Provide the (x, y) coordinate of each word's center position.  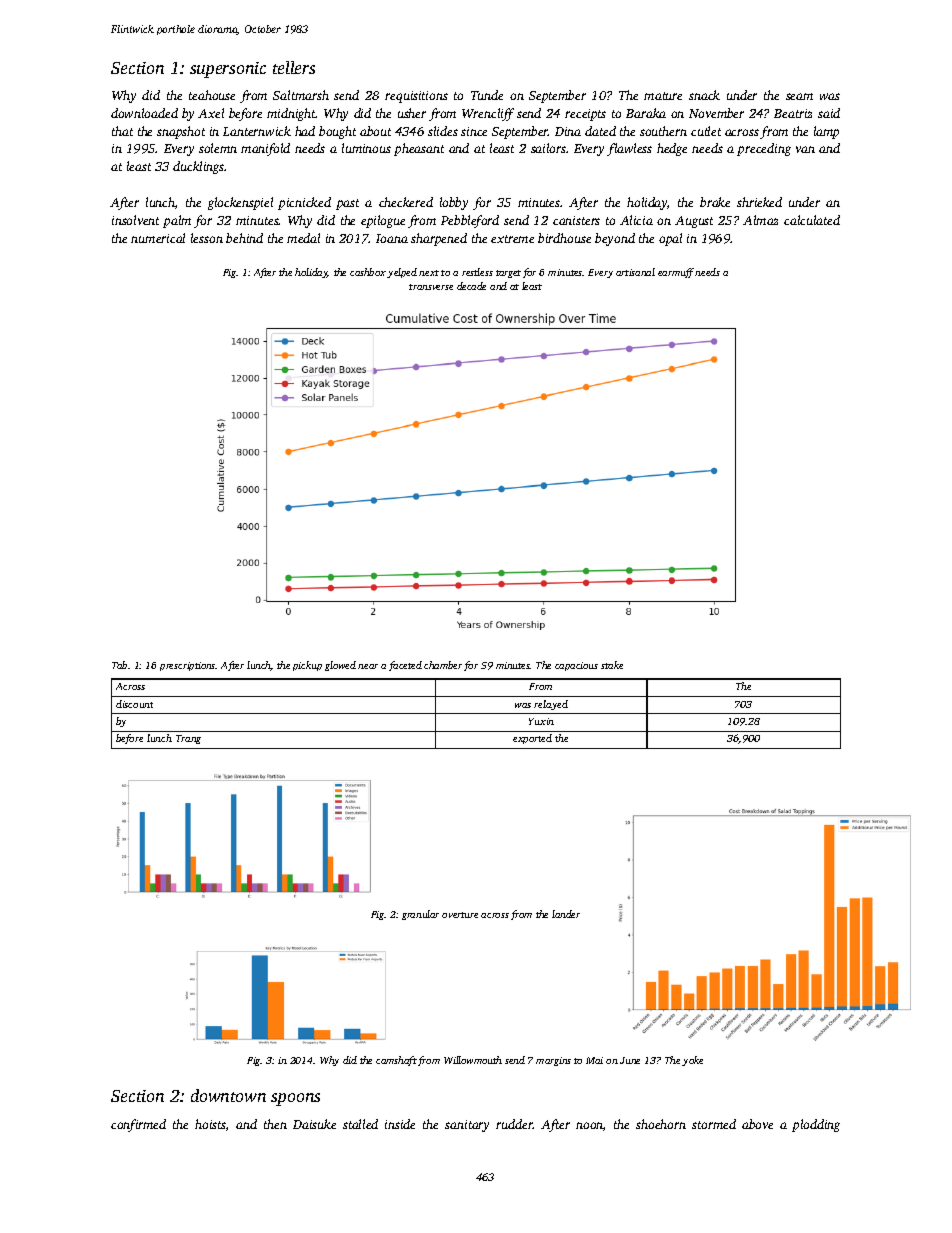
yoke (692, 1061)
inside (400, 1124)
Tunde (487, 95)
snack (704, 95)
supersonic (228, 70)
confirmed (138, 1125)
